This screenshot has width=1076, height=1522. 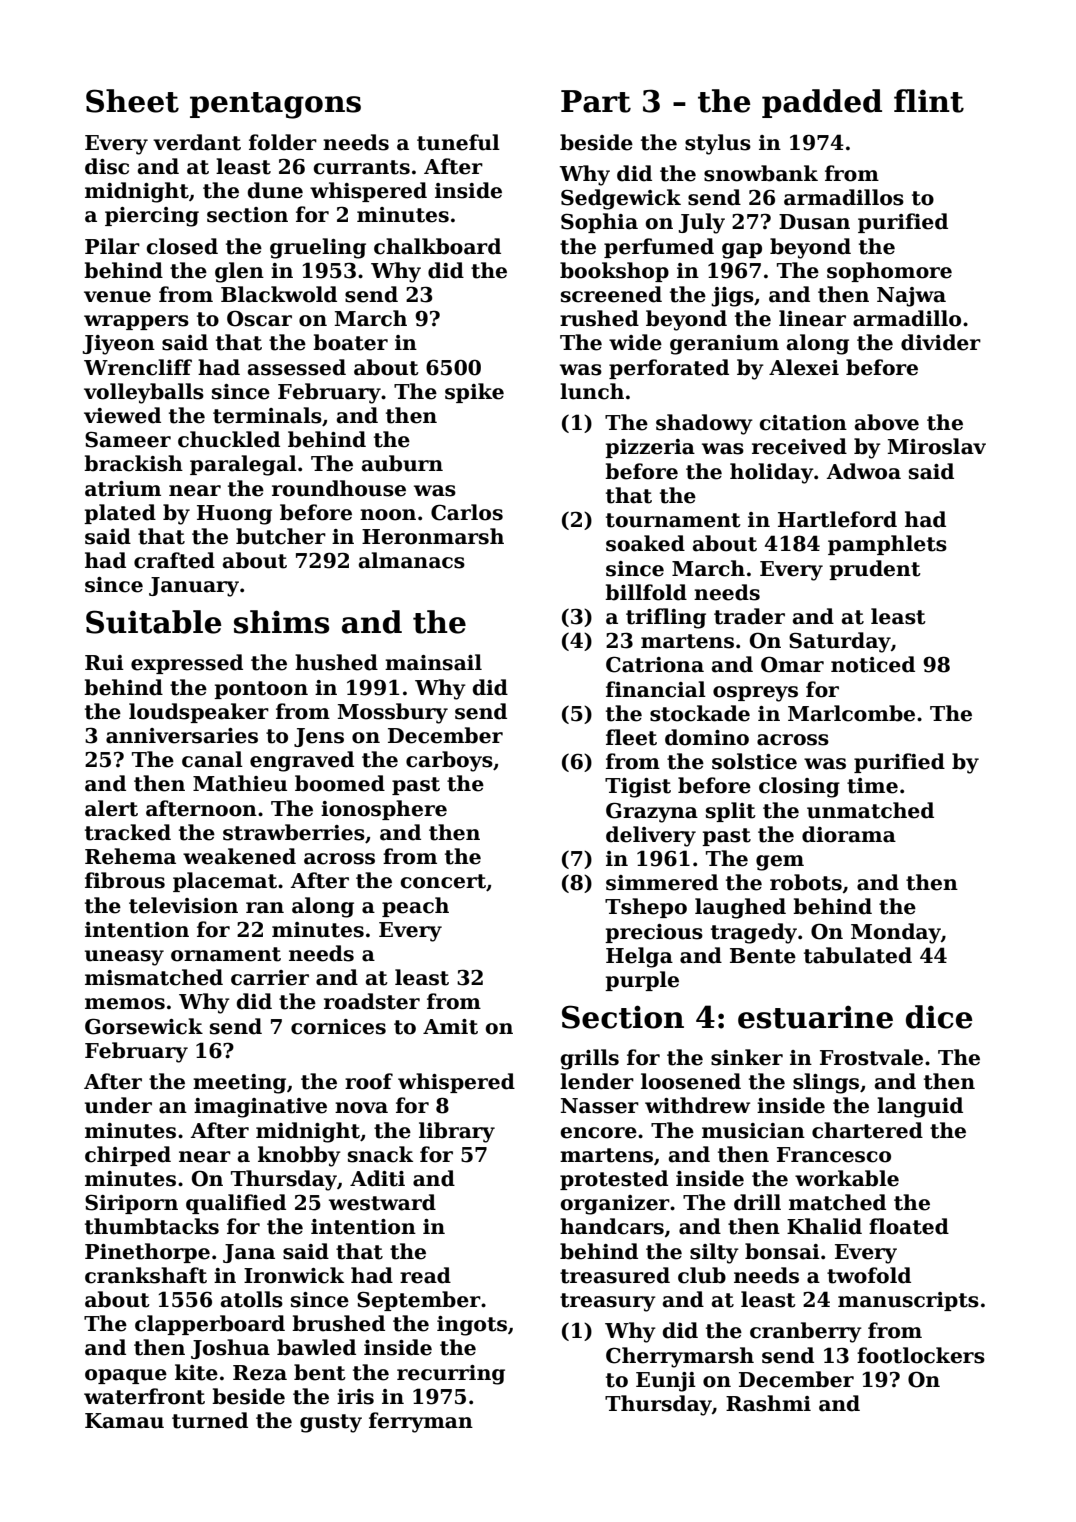 What do you see at coordinates (124, 1421) in the screenshot?
I see `Kamau` at bounding box center [124, 1421].
